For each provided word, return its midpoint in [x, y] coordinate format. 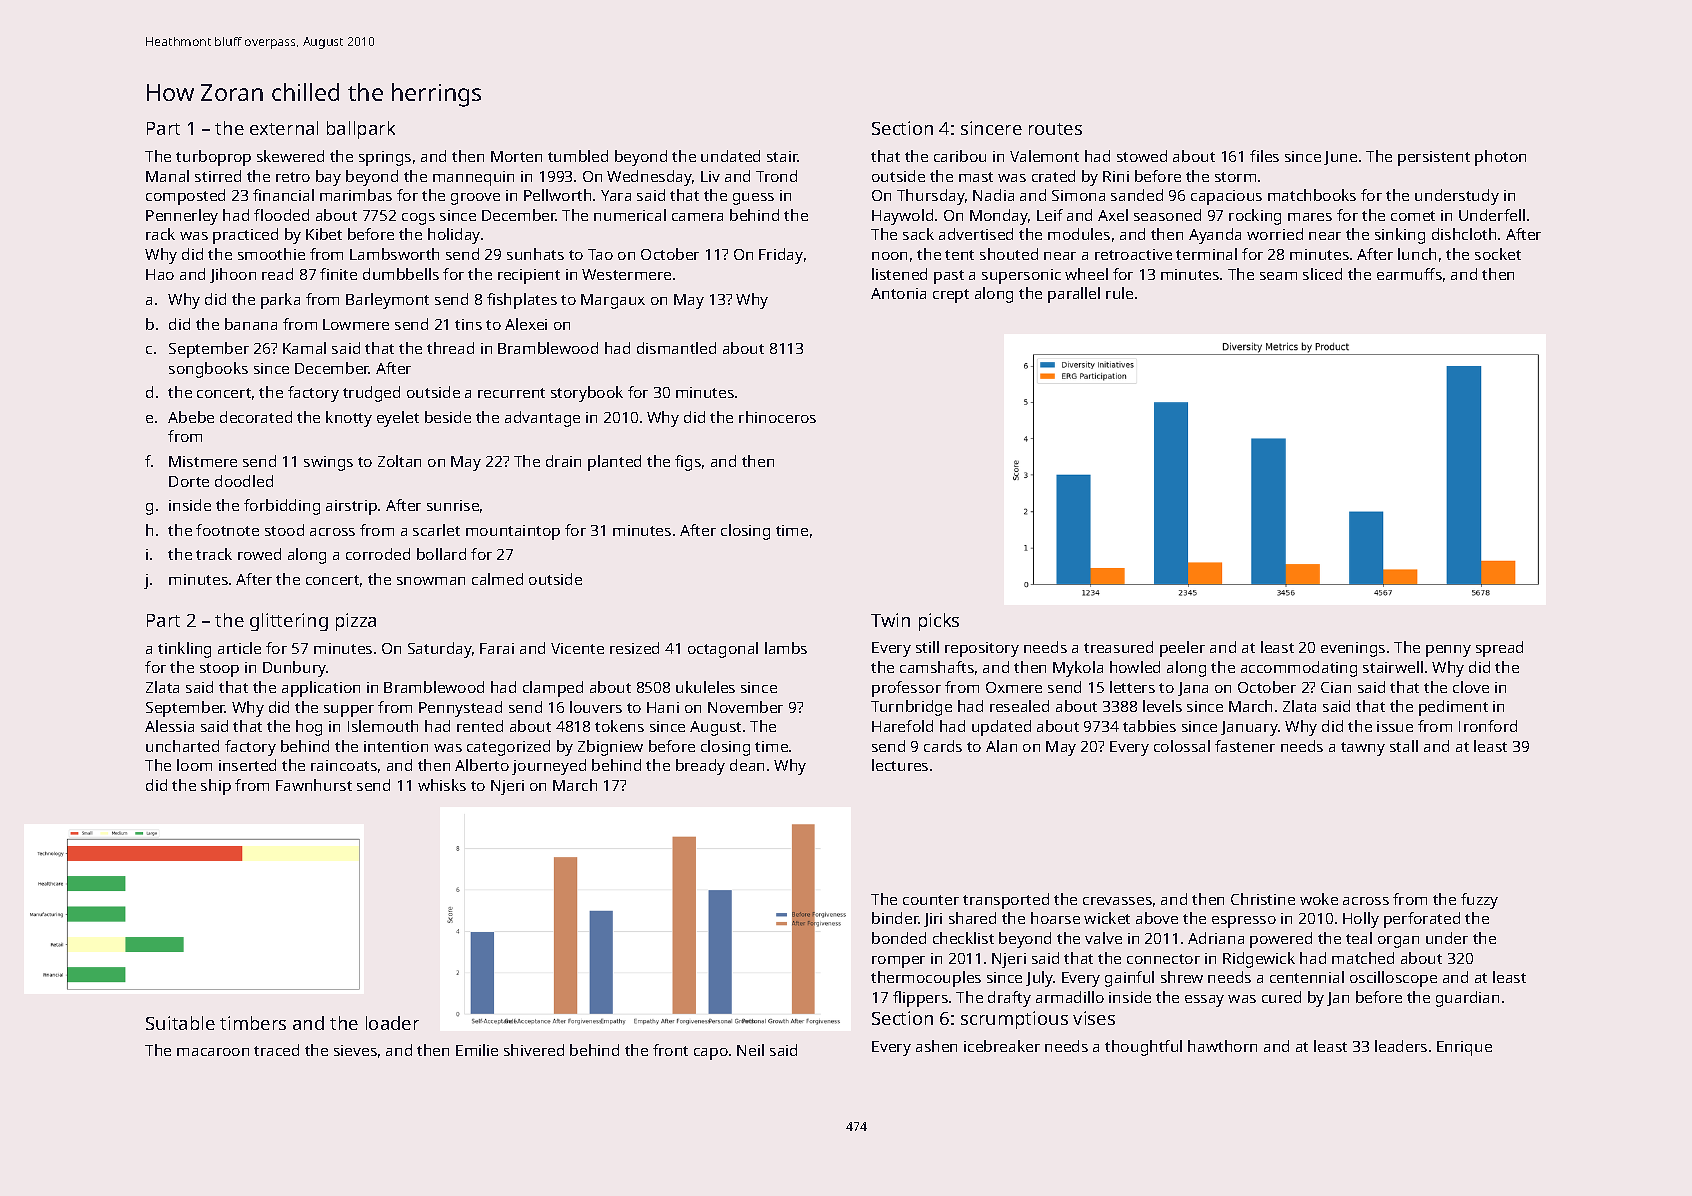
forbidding [282, 507]
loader [392, 1023]
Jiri [933, 920]
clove [1471, 687]
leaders [1401, 1046]
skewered [290, 156]
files [1264, 156]
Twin [890, 620]
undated [730, 156]
